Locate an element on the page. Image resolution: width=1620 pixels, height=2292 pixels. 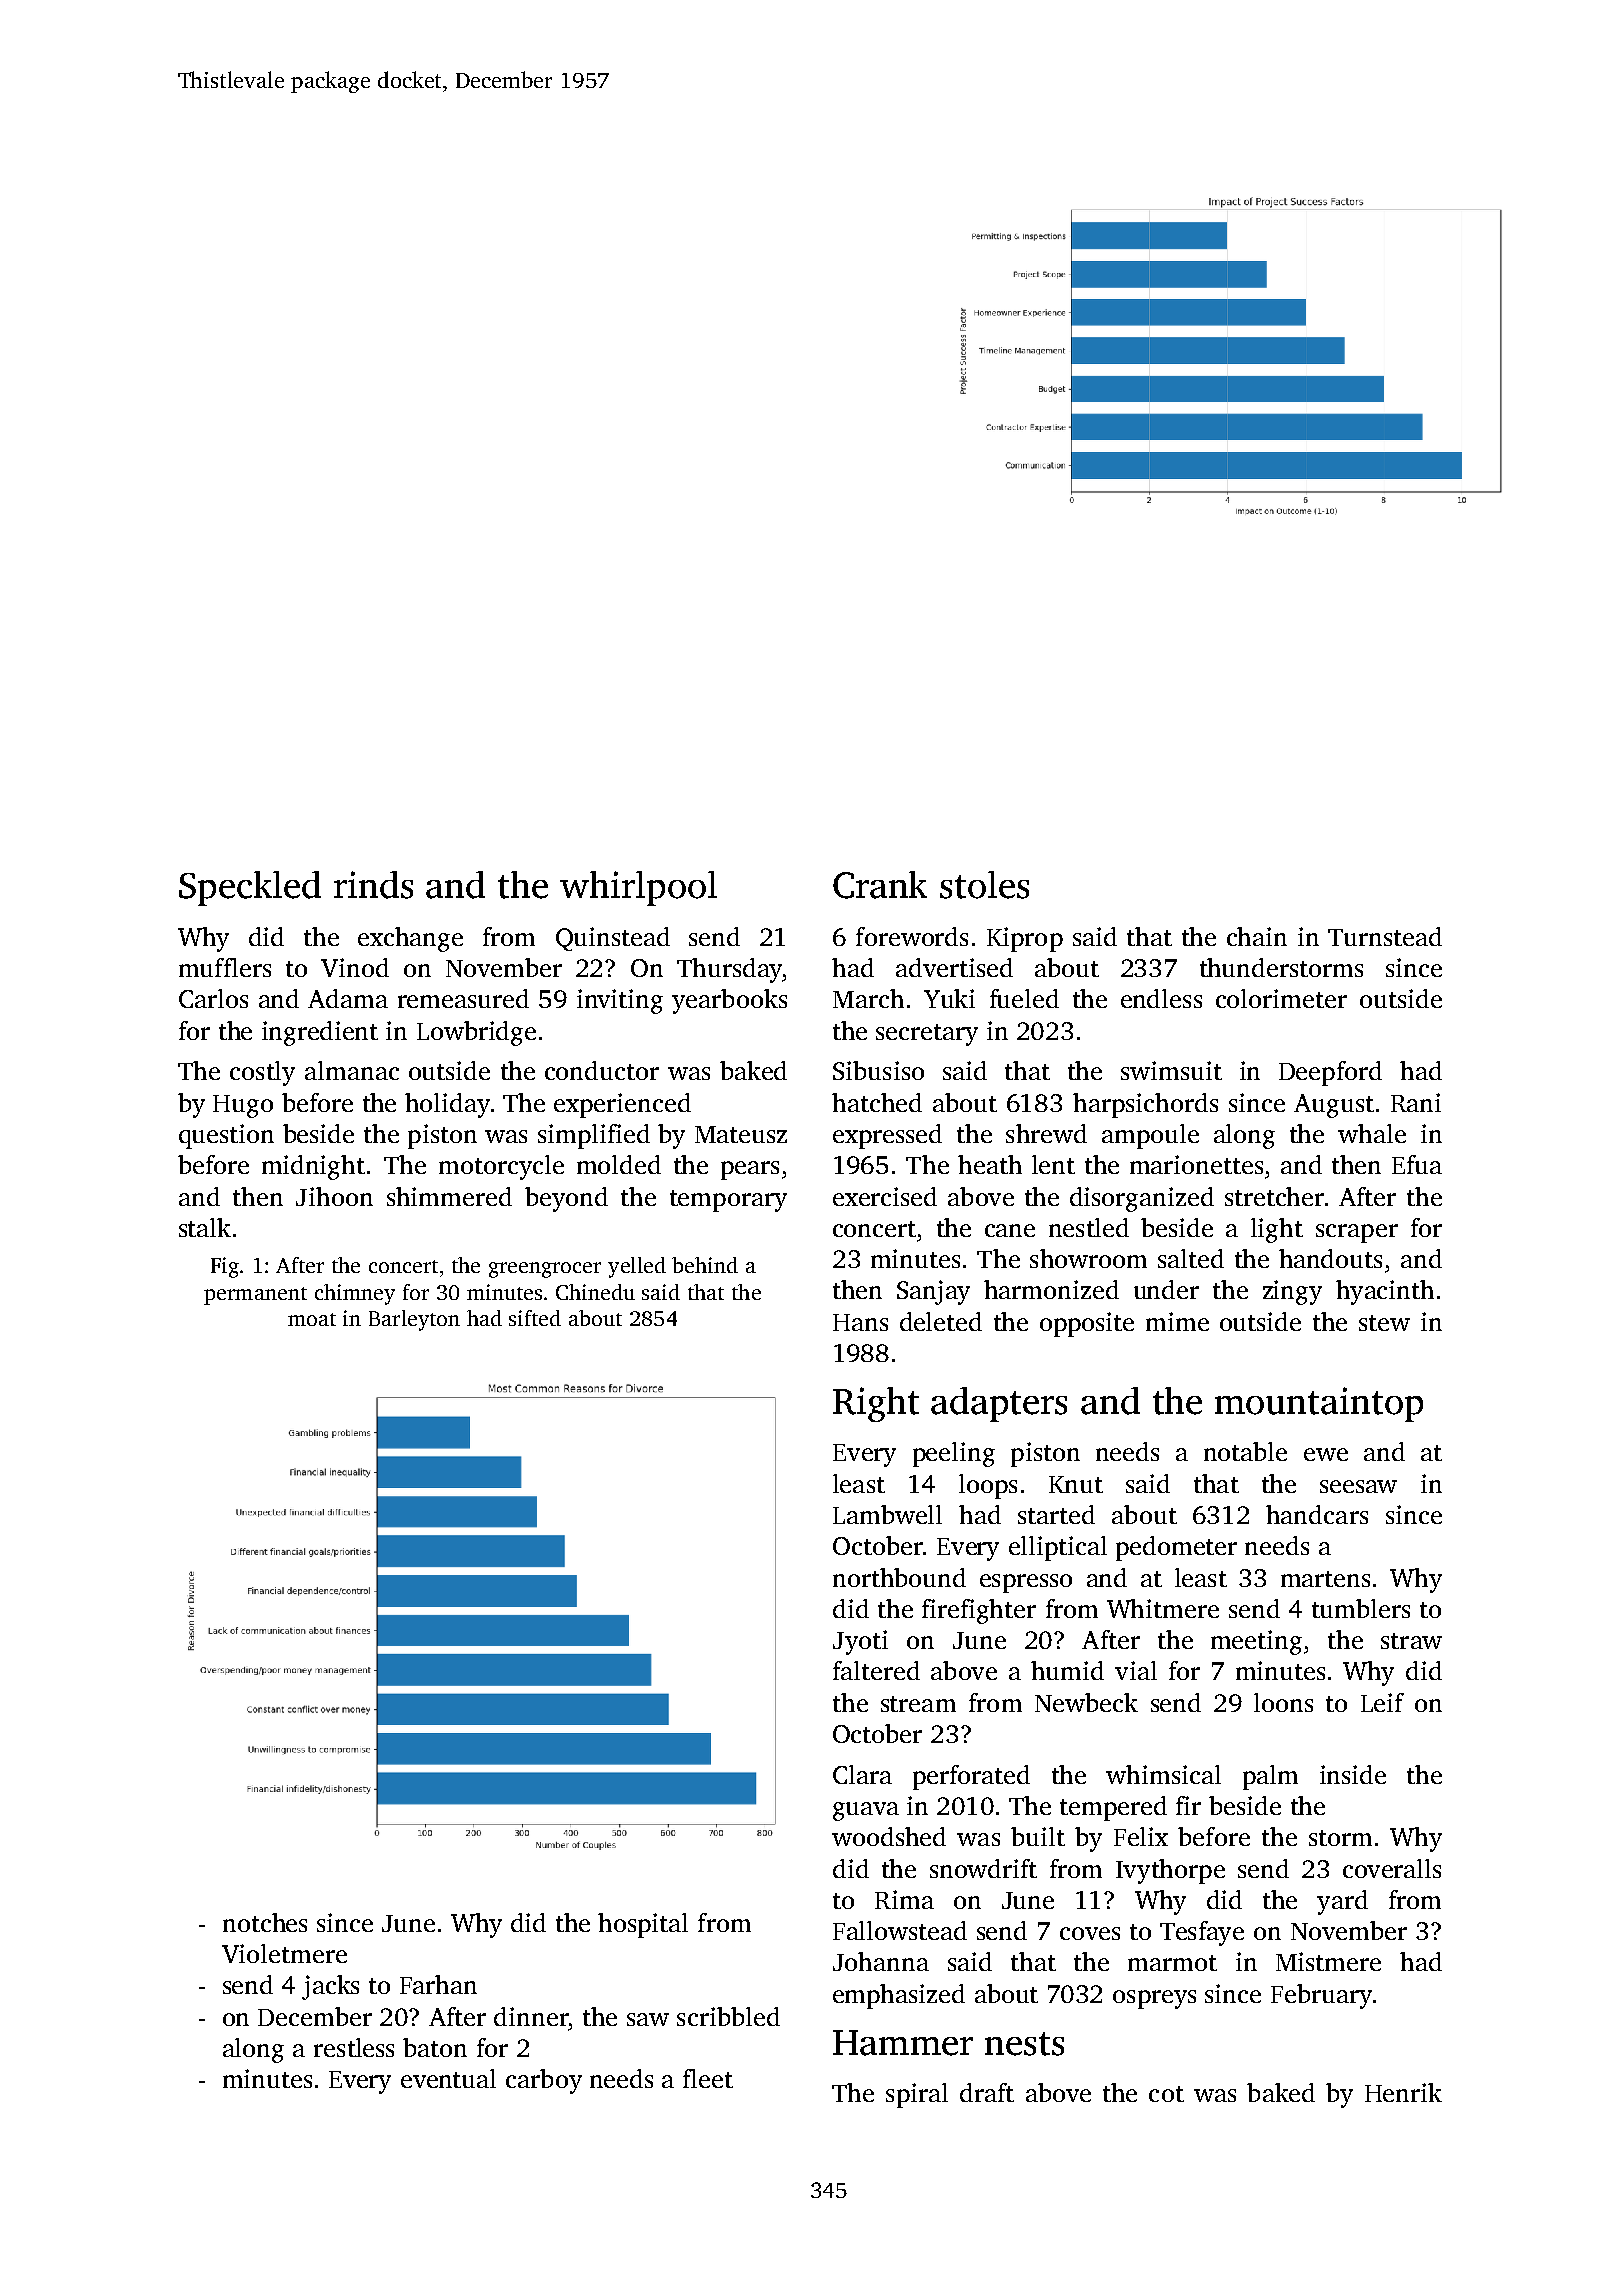
woodshed is located at coordinates (889, 1836).
